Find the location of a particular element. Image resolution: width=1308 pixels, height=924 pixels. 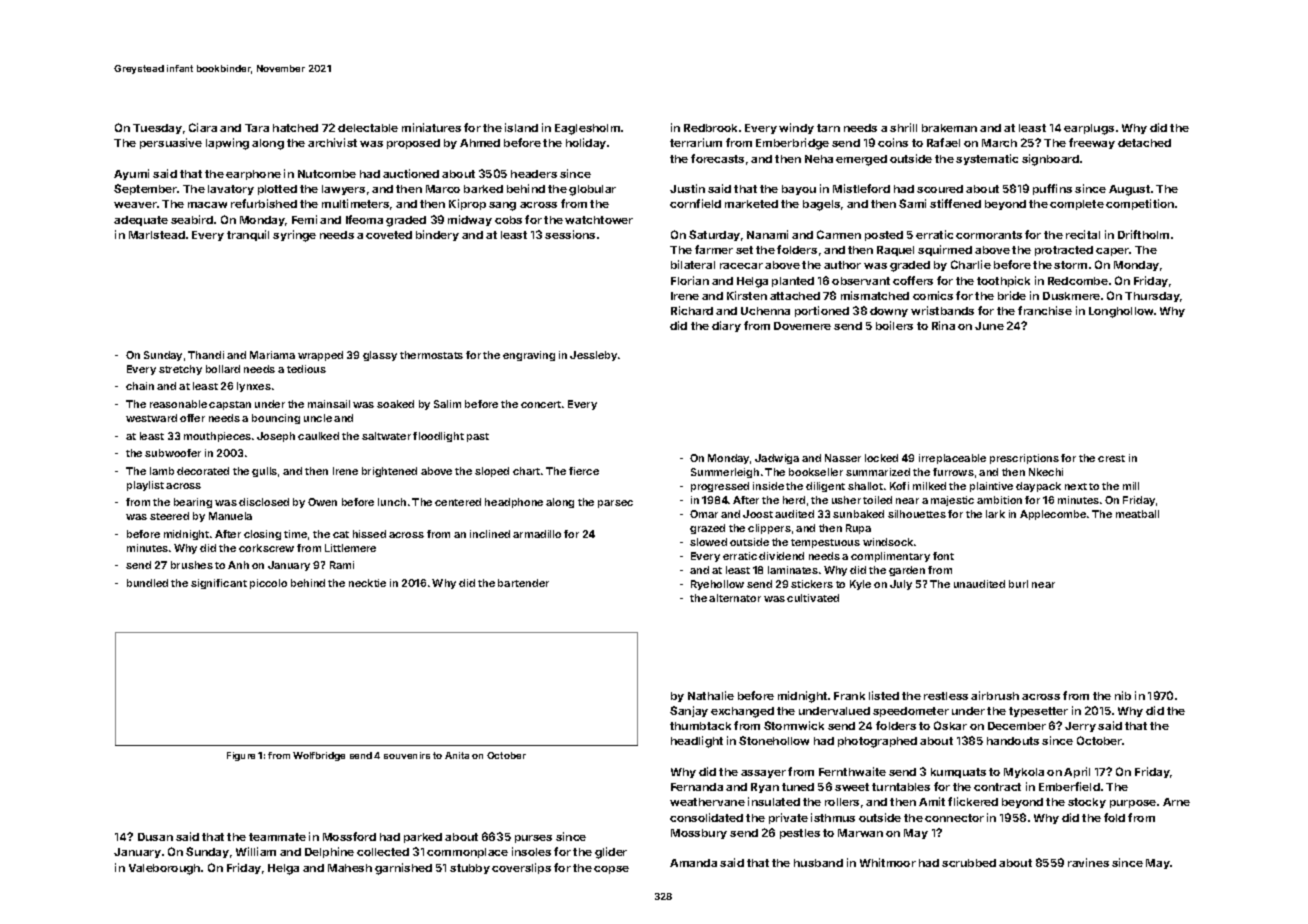

tranquil is located at coordinates (248, 235).
